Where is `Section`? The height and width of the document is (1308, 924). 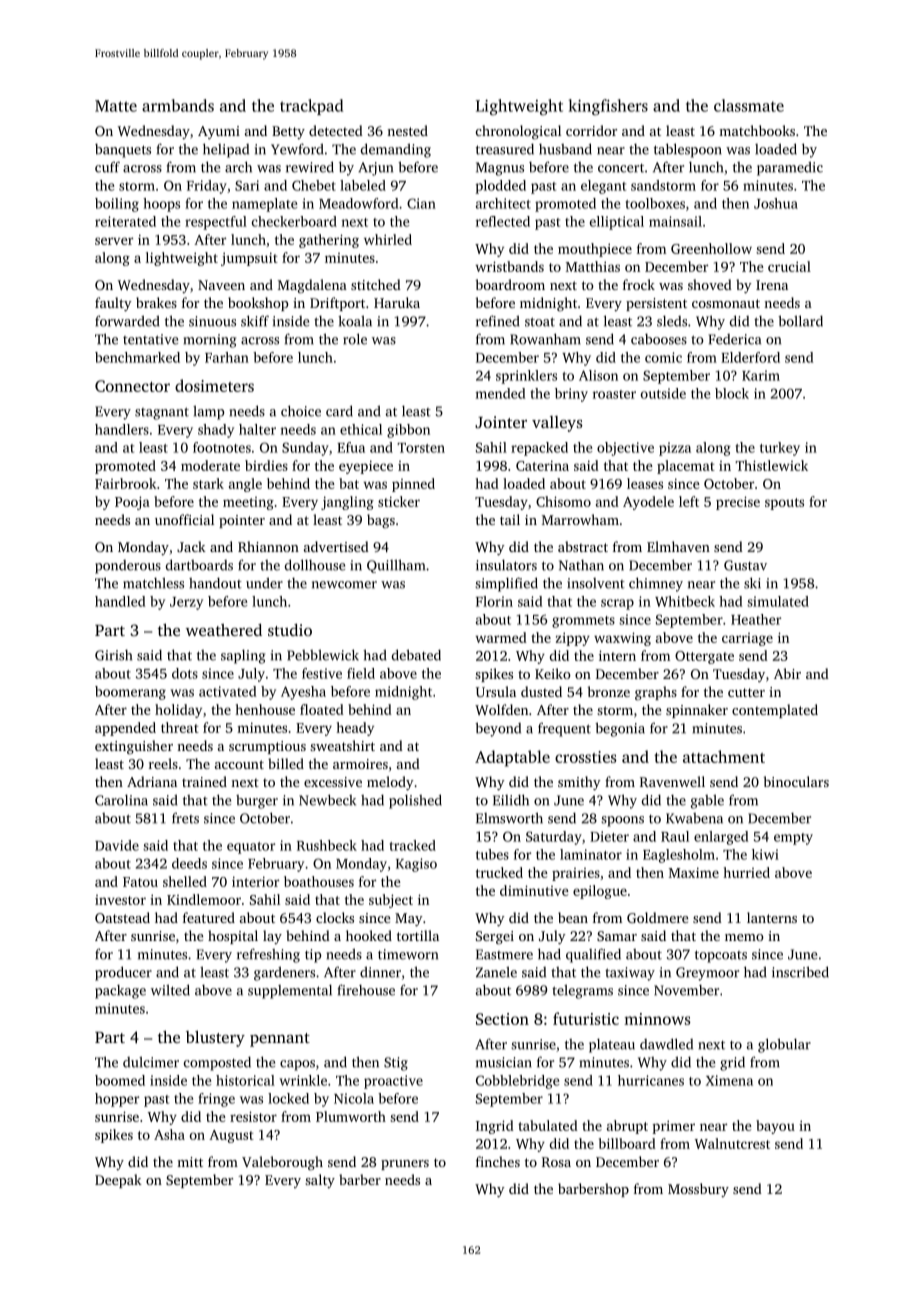 Section is located at coordinates (502, 1019).
